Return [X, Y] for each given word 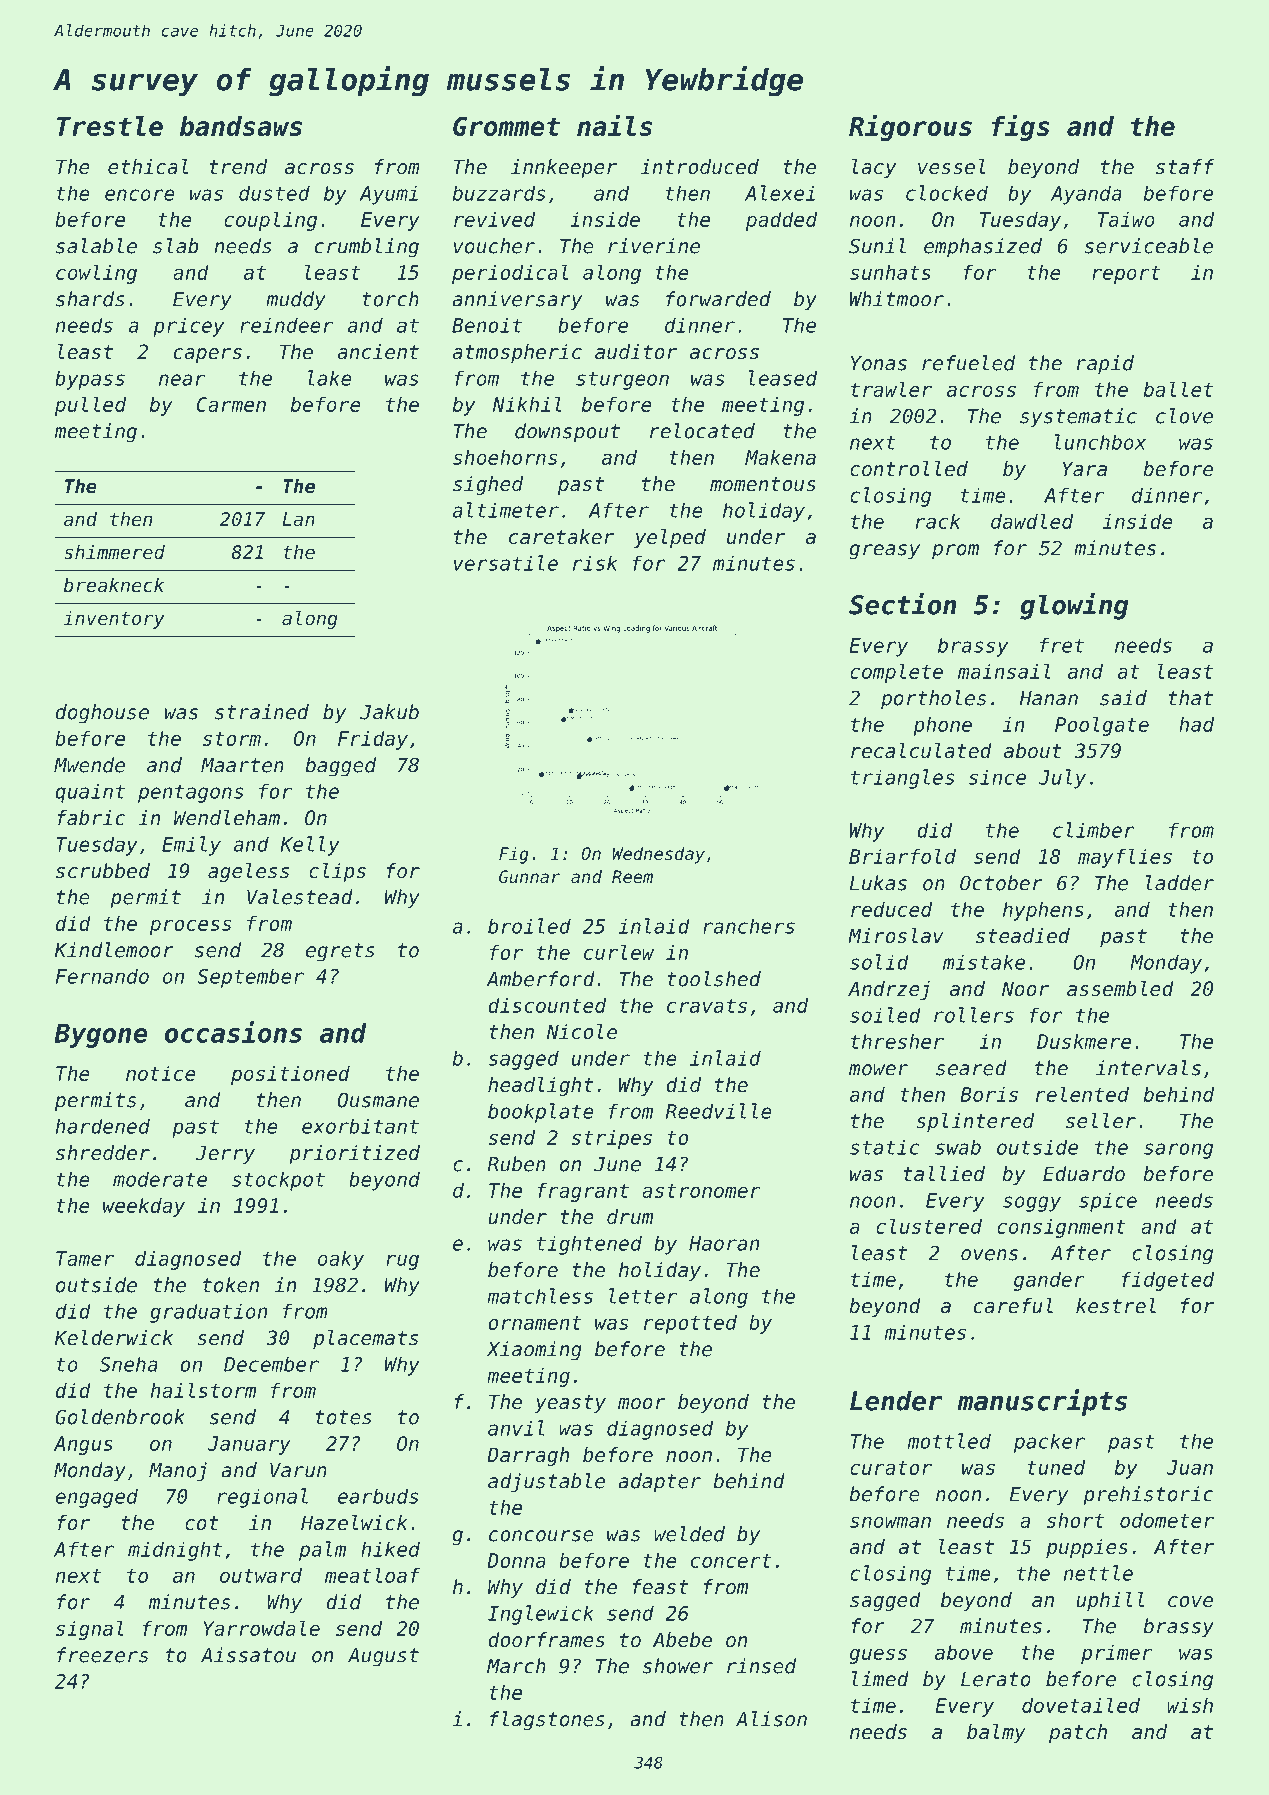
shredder [103, 1153]
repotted [690, 1324]
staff [1185, 167]
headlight [540, 1086]
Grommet [506, 126]
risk [595, 563]
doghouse [102, 714]
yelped [670, 538]
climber [1094, 830]
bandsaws [241, 126]
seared [971, 1068]
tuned [1056, 1467]
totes [344, 1417]
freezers [102, 1655]
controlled [909, 469]
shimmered [114, 552]
